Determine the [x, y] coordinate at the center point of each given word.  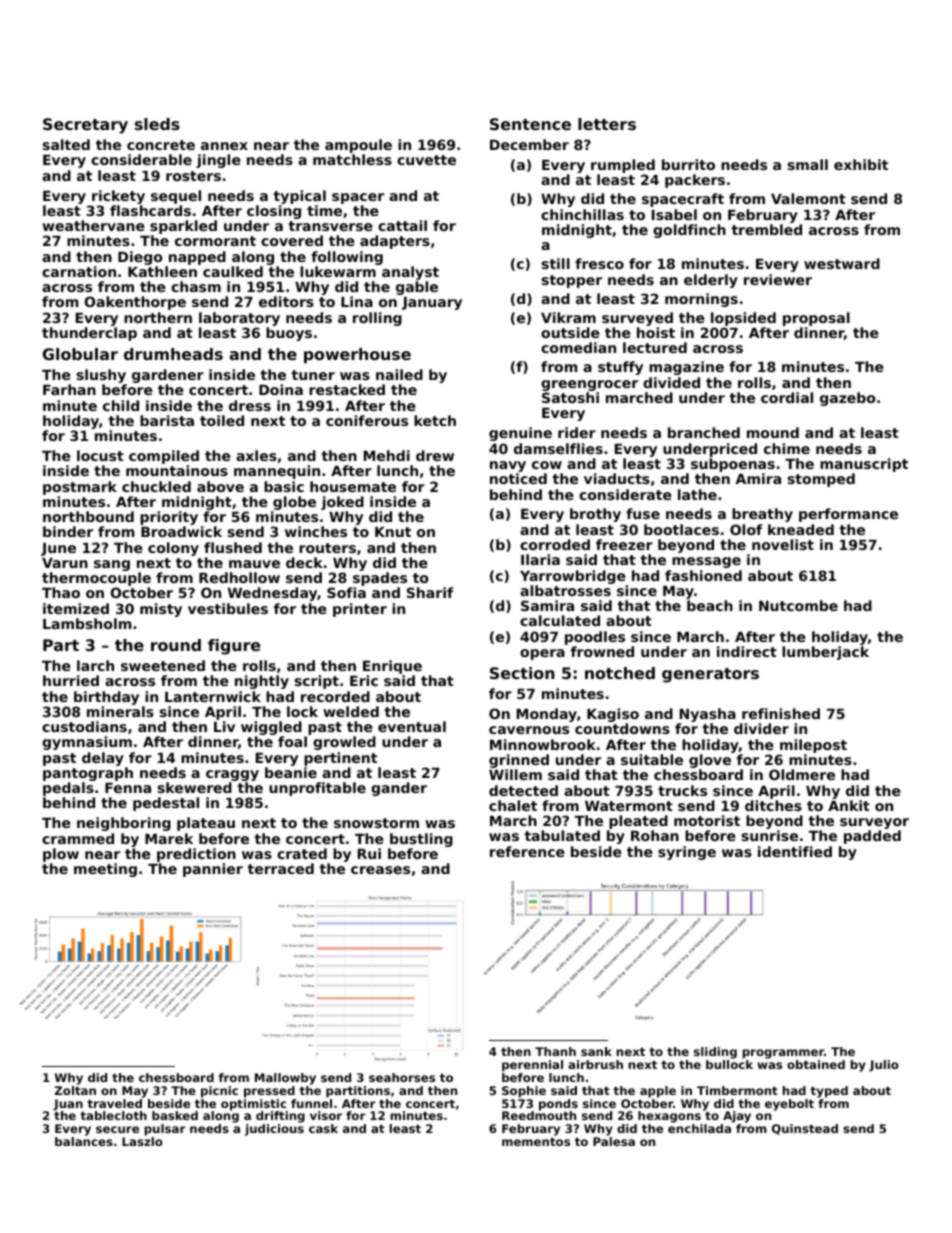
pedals [68, 789]
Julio [884, 1066]
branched [704, 432]
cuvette [426, 160]
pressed [269, 1092]
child [121, 405]
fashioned [703, 575]
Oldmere [802, 774]
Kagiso [613, 715]
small [808, 164]
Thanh [555, 1051]
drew [435, 455]
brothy [595, 515]
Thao [61, 592]
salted [66, 144]
